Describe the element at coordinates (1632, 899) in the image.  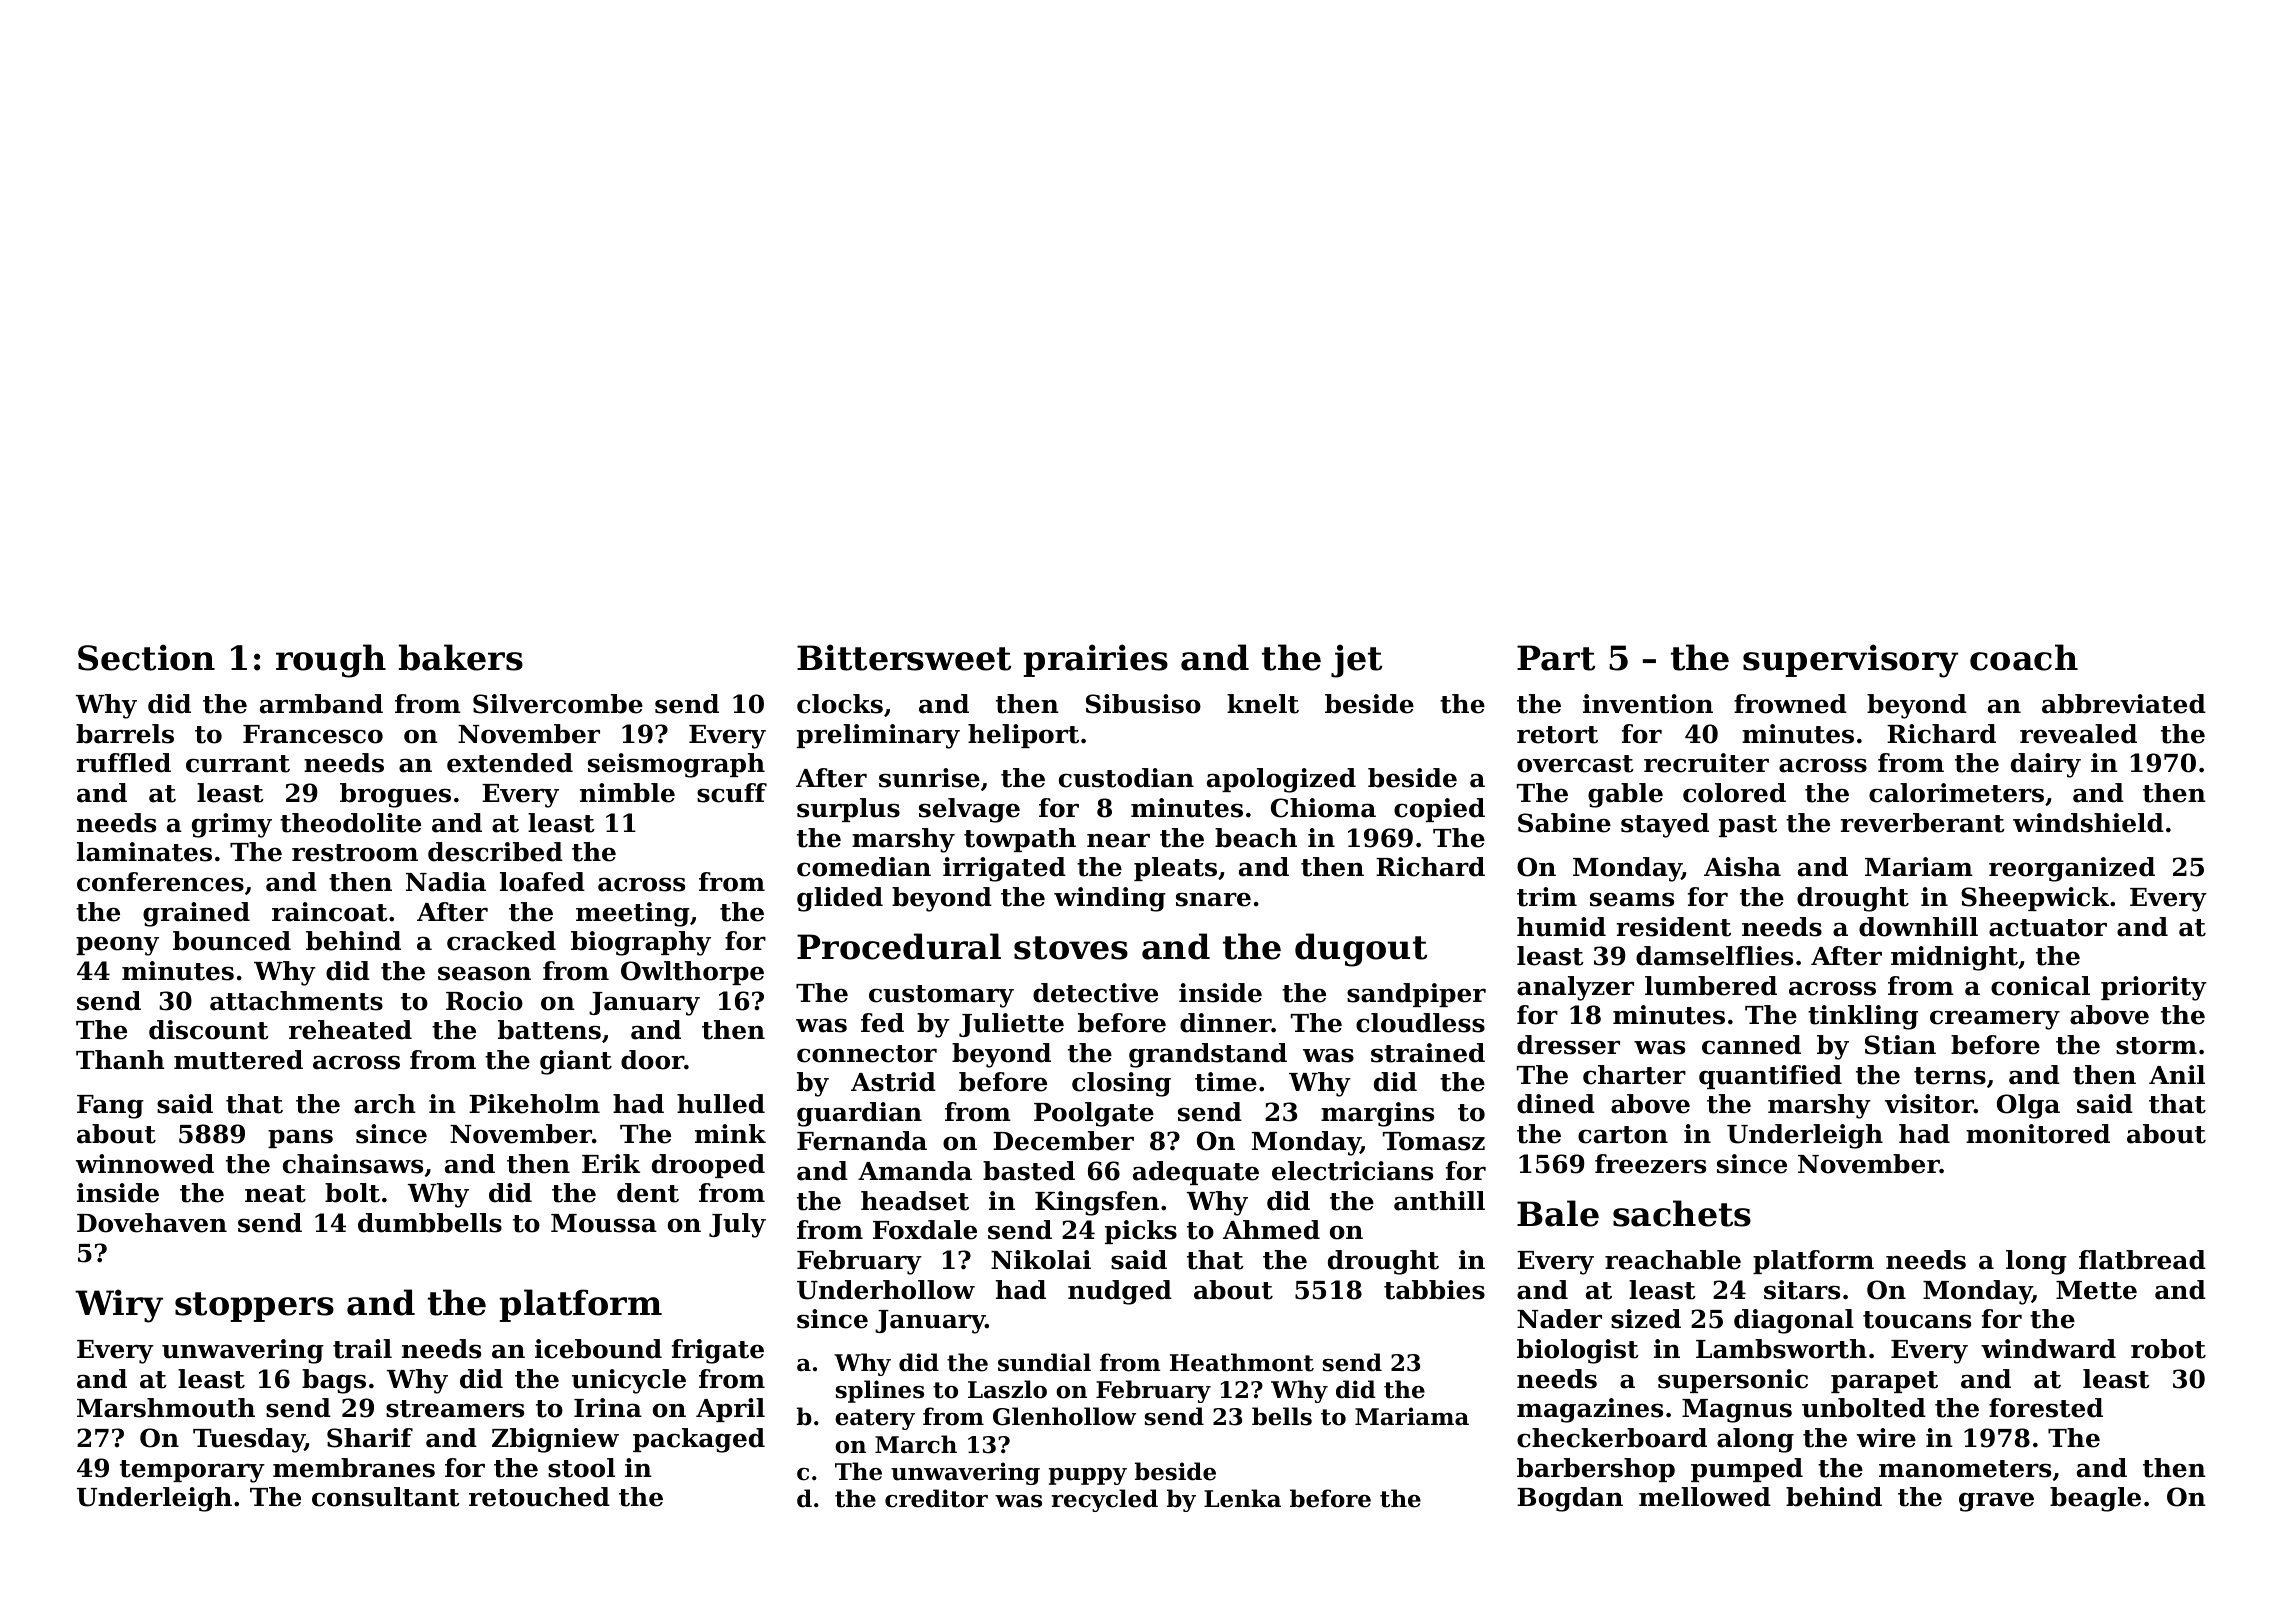
I see `seams` at that location.
